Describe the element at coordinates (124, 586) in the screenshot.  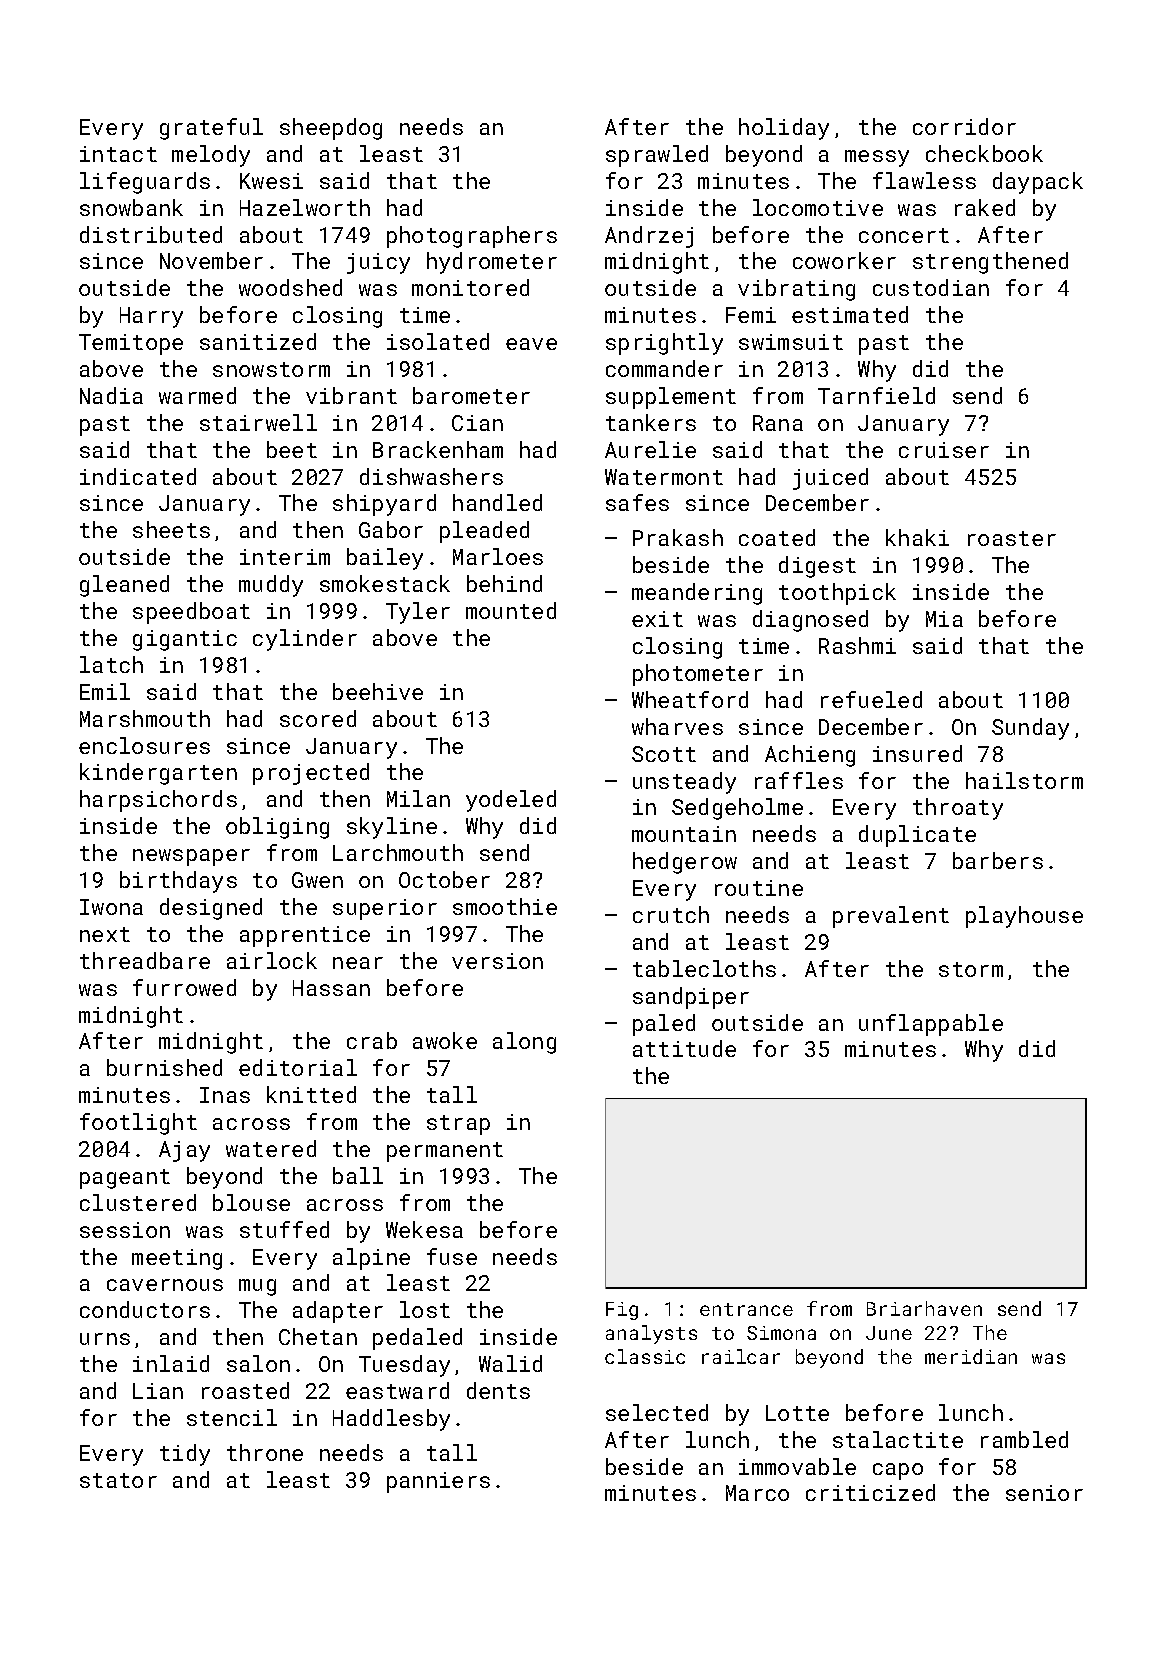
I see `gleaned` at that location.
